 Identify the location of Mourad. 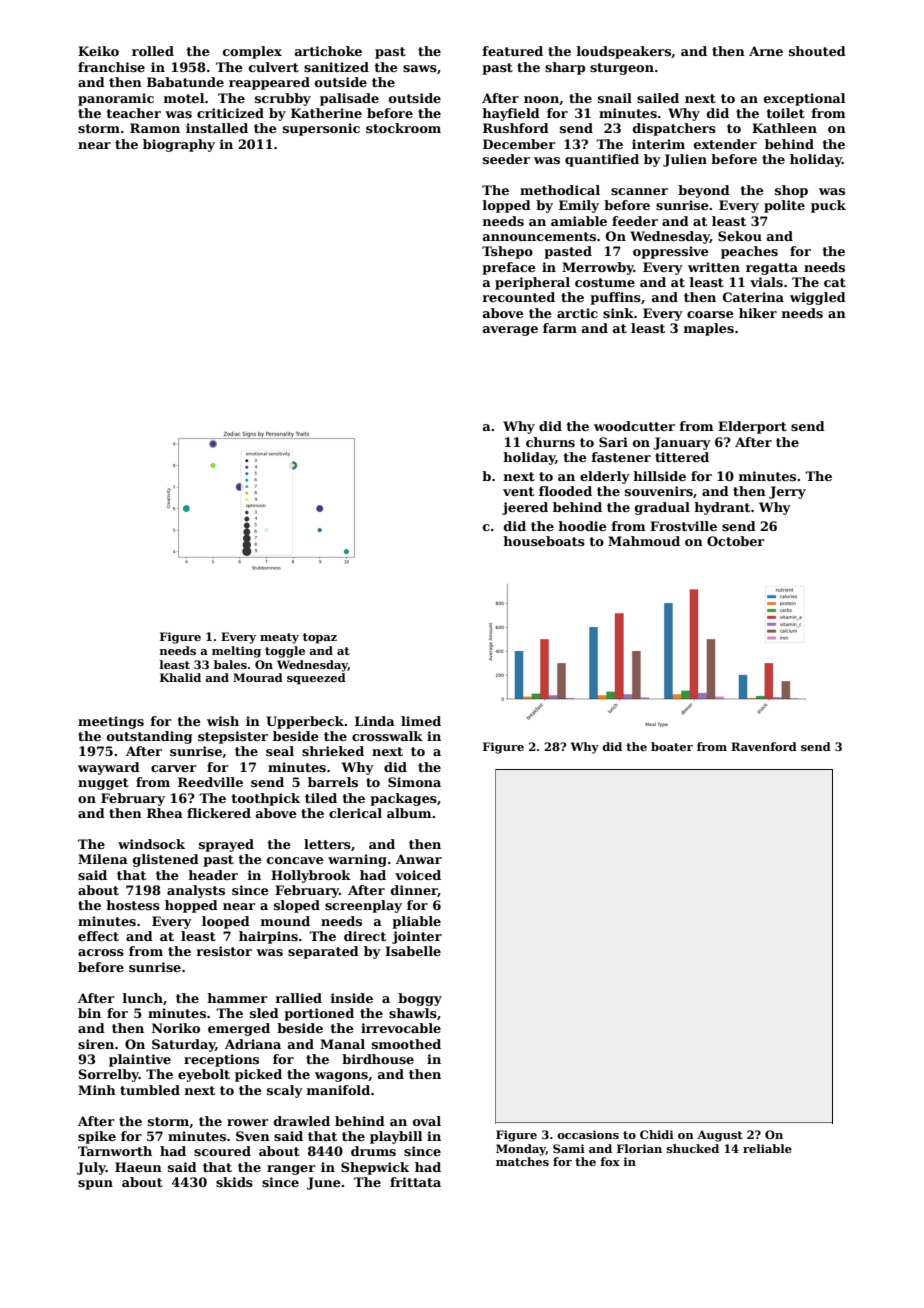
(258, 677).
